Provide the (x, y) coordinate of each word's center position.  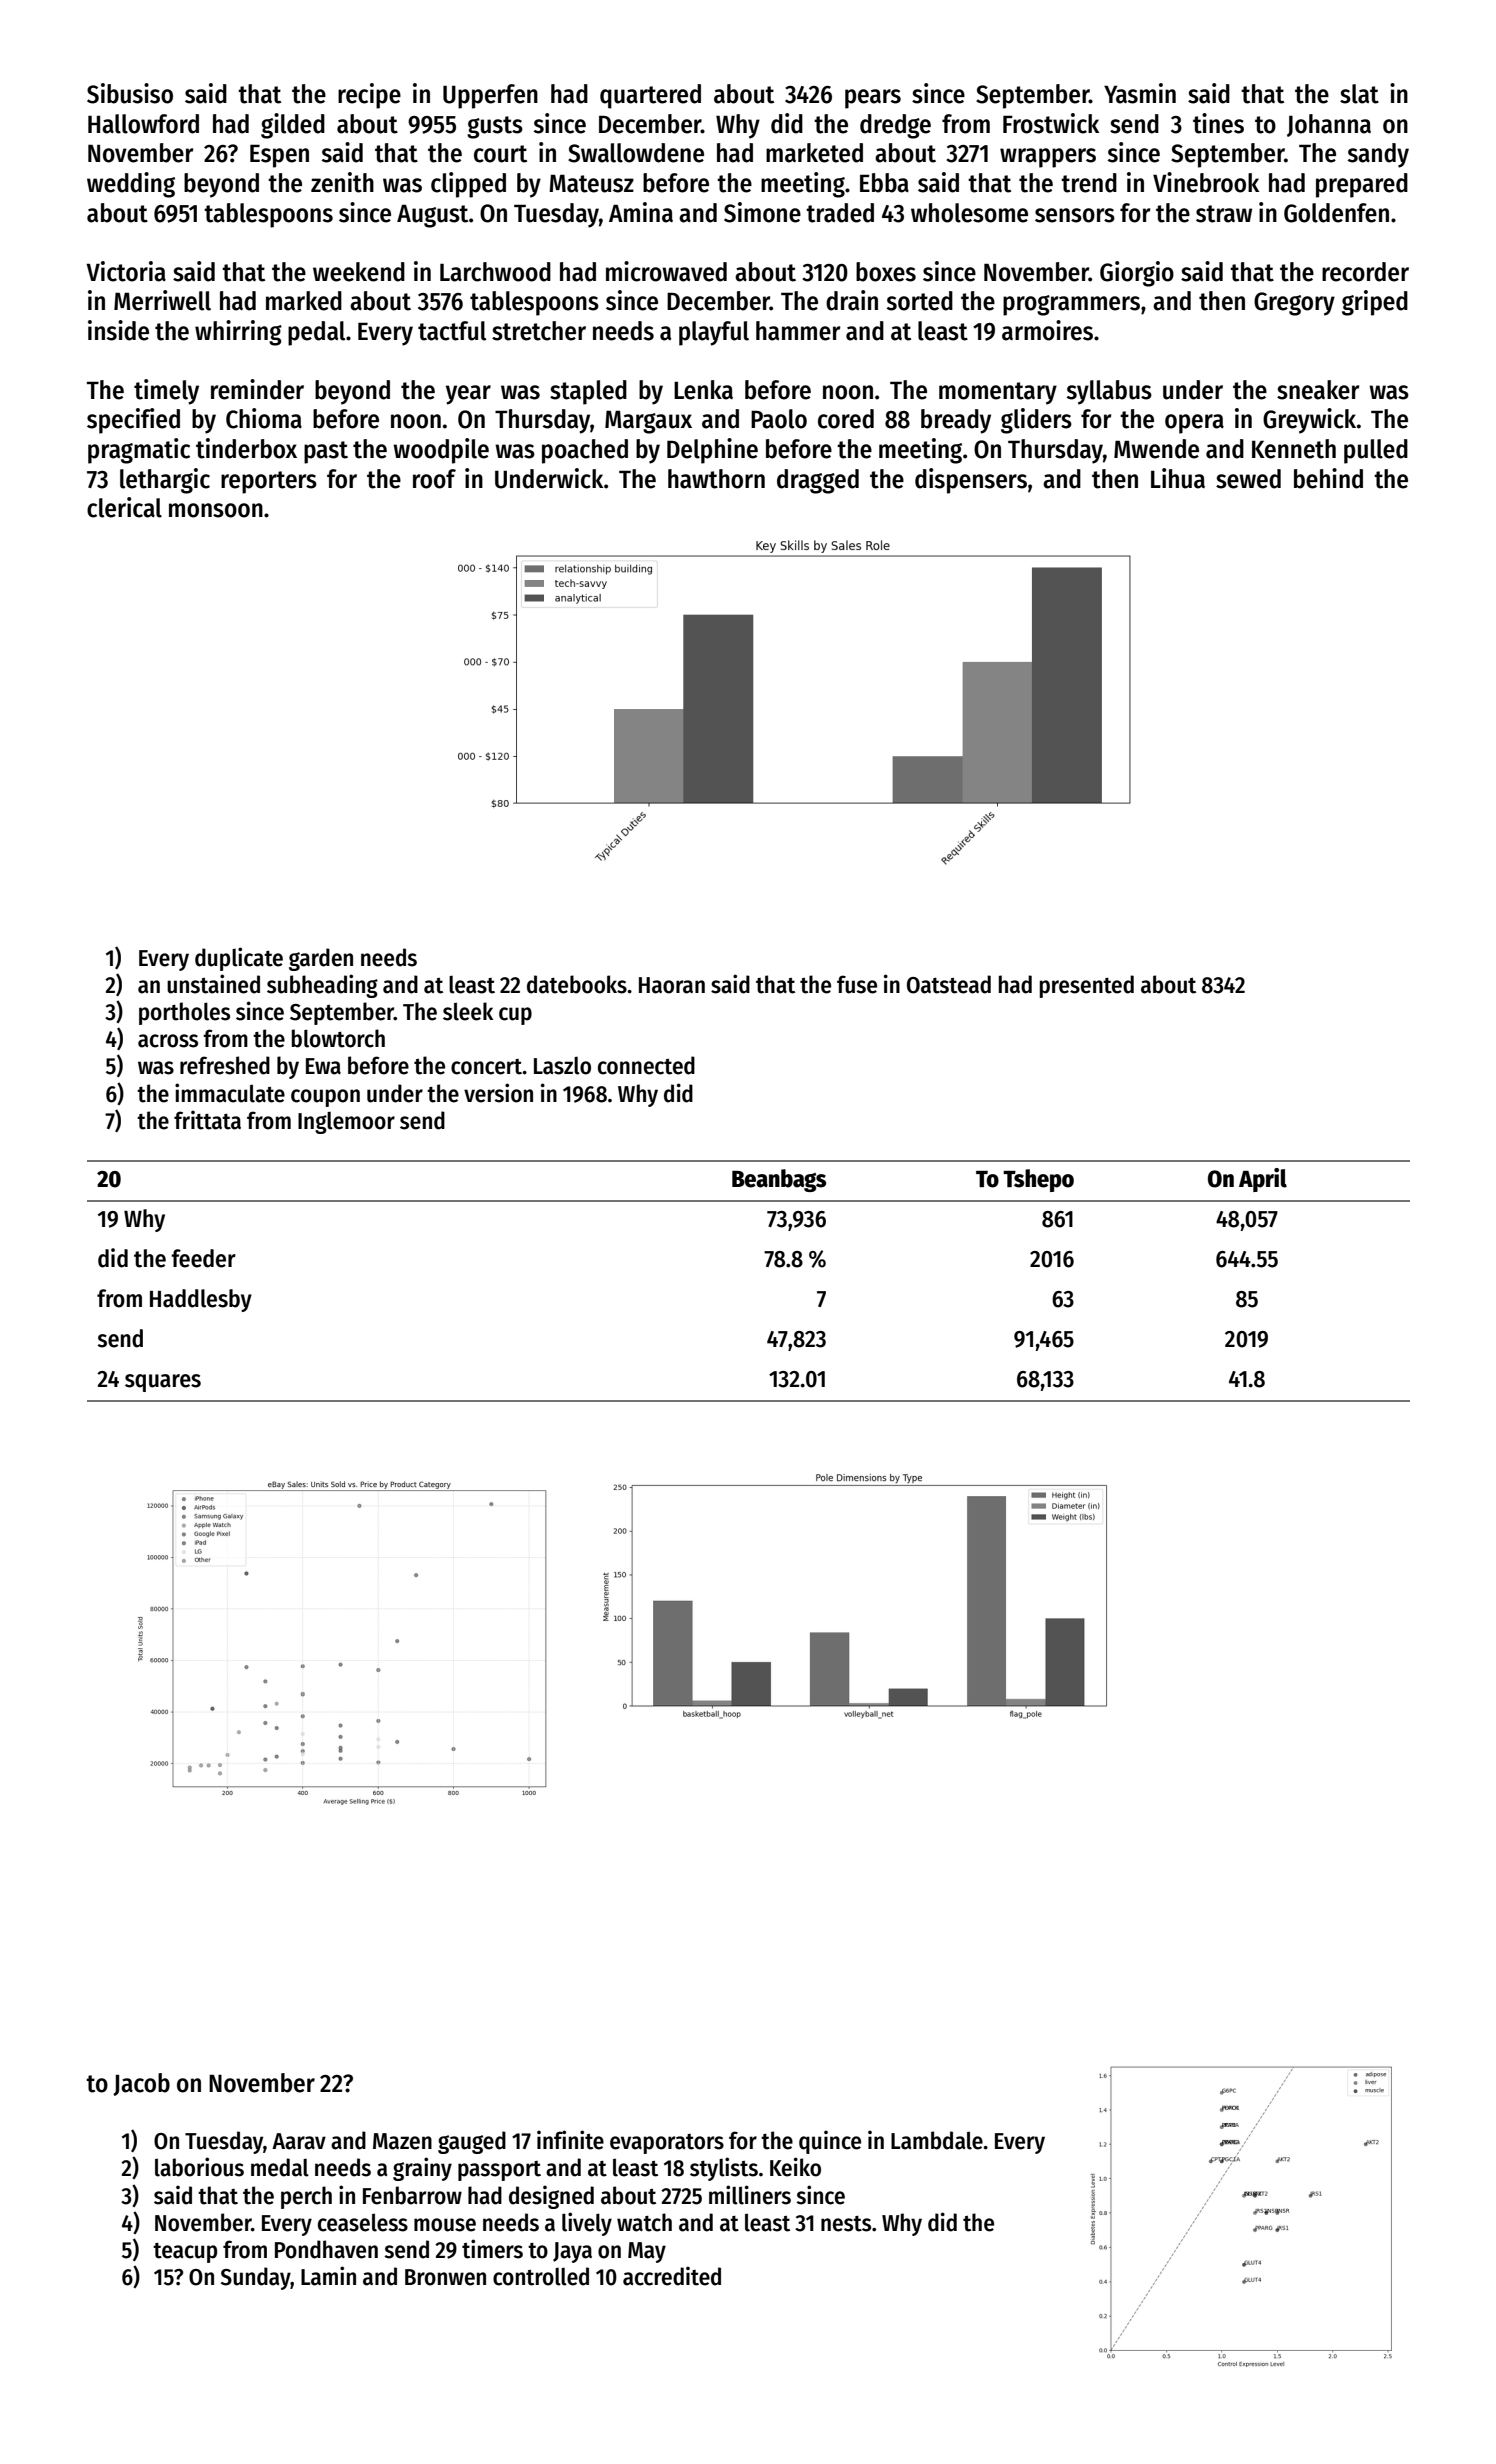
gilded (293, 126)
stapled (588, 392)
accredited (672, 2276)
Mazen (402, 2141)
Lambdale (937, 2140)
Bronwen (445, 2277)
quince (830, 2142)
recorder (1365, 272)
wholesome (969, 213)
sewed (1248, 479)
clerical (124, 507)
